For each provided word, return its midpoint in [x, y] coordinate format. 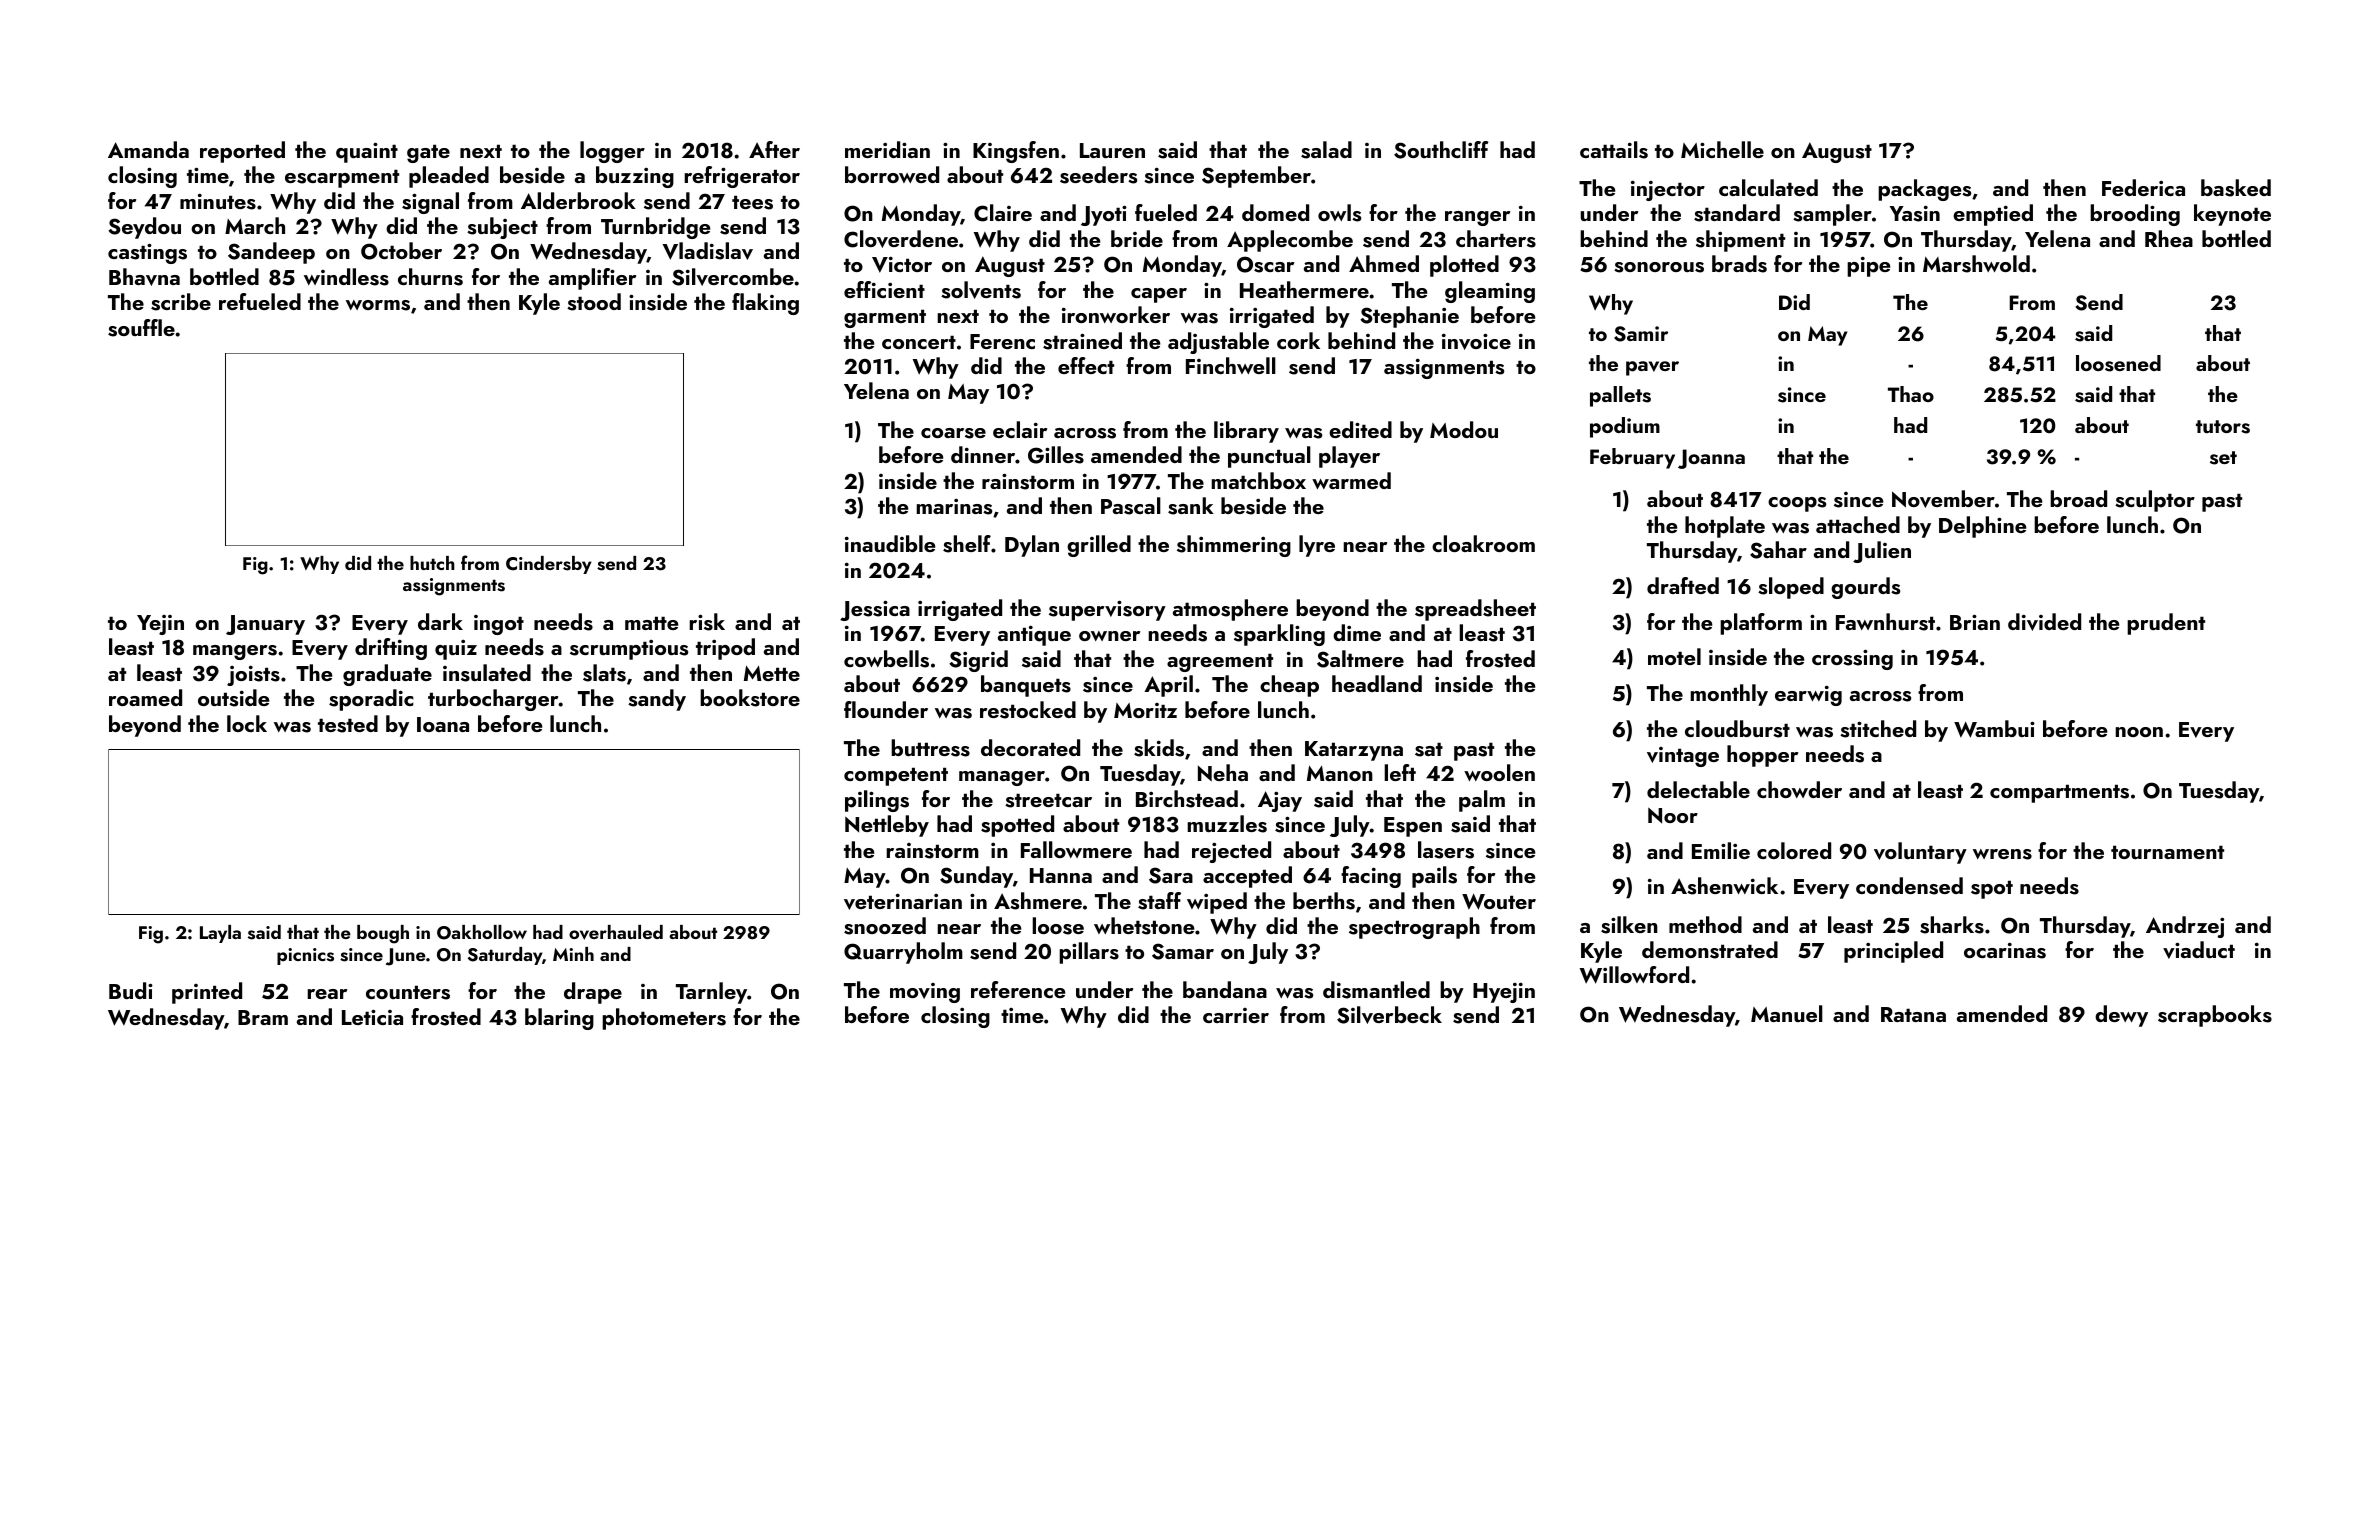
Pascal [1131, 506]
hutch [432, 563]
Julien [1882, 552]
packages [1924, 190]
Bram [263, 1017]
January [265, 625]
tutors [2223, 427]
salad [1326, 150]
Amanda [148, 149]
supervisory [1107, 610]
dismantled [1376, 990]
